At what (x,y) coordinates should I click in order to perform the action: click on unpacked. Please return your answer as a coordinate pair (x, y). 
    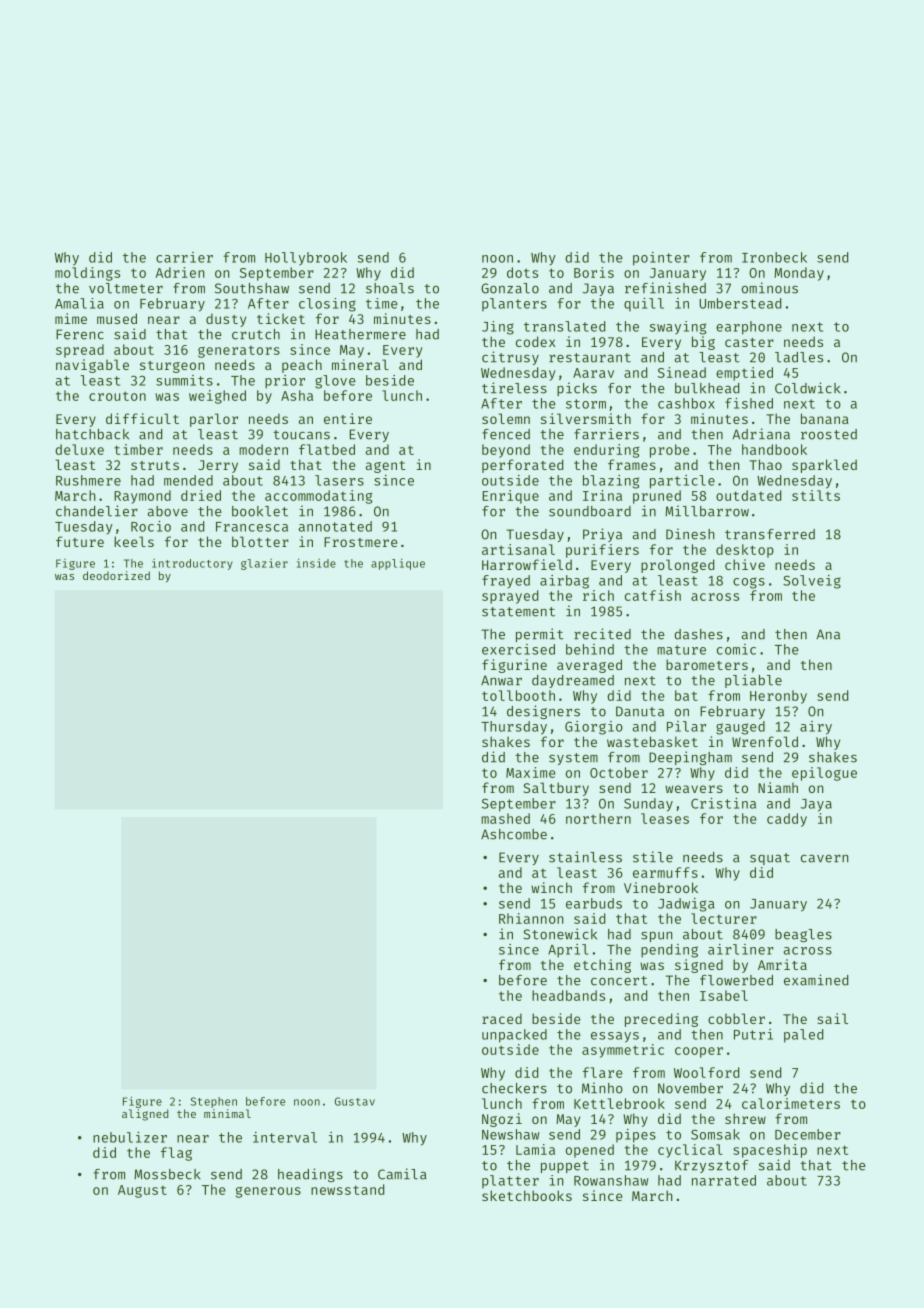
    Looking at the image, I should click on (514, 1036).
